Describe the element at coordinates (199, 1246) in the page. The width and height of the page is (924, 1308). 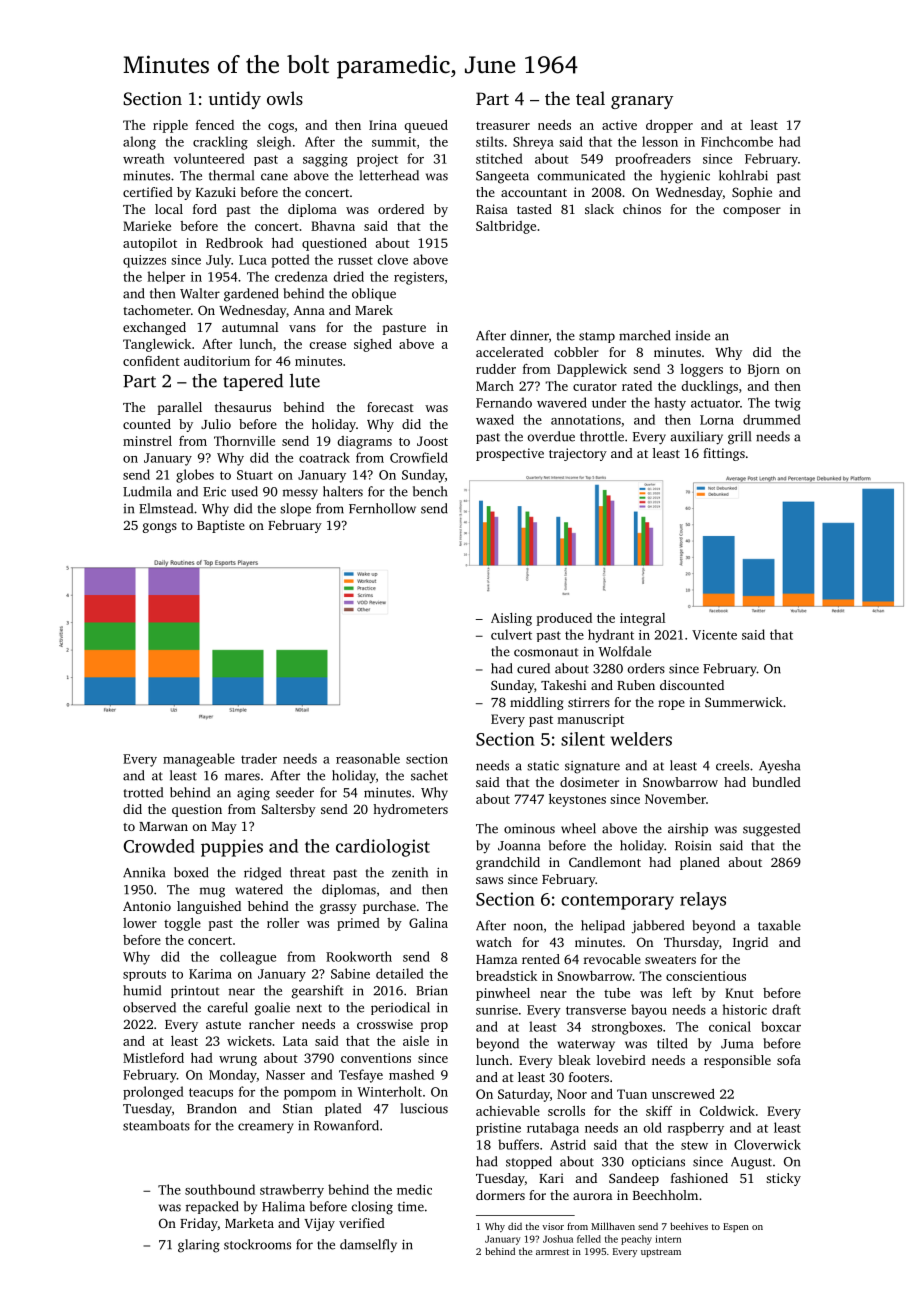
I see `glaring` at that location.
